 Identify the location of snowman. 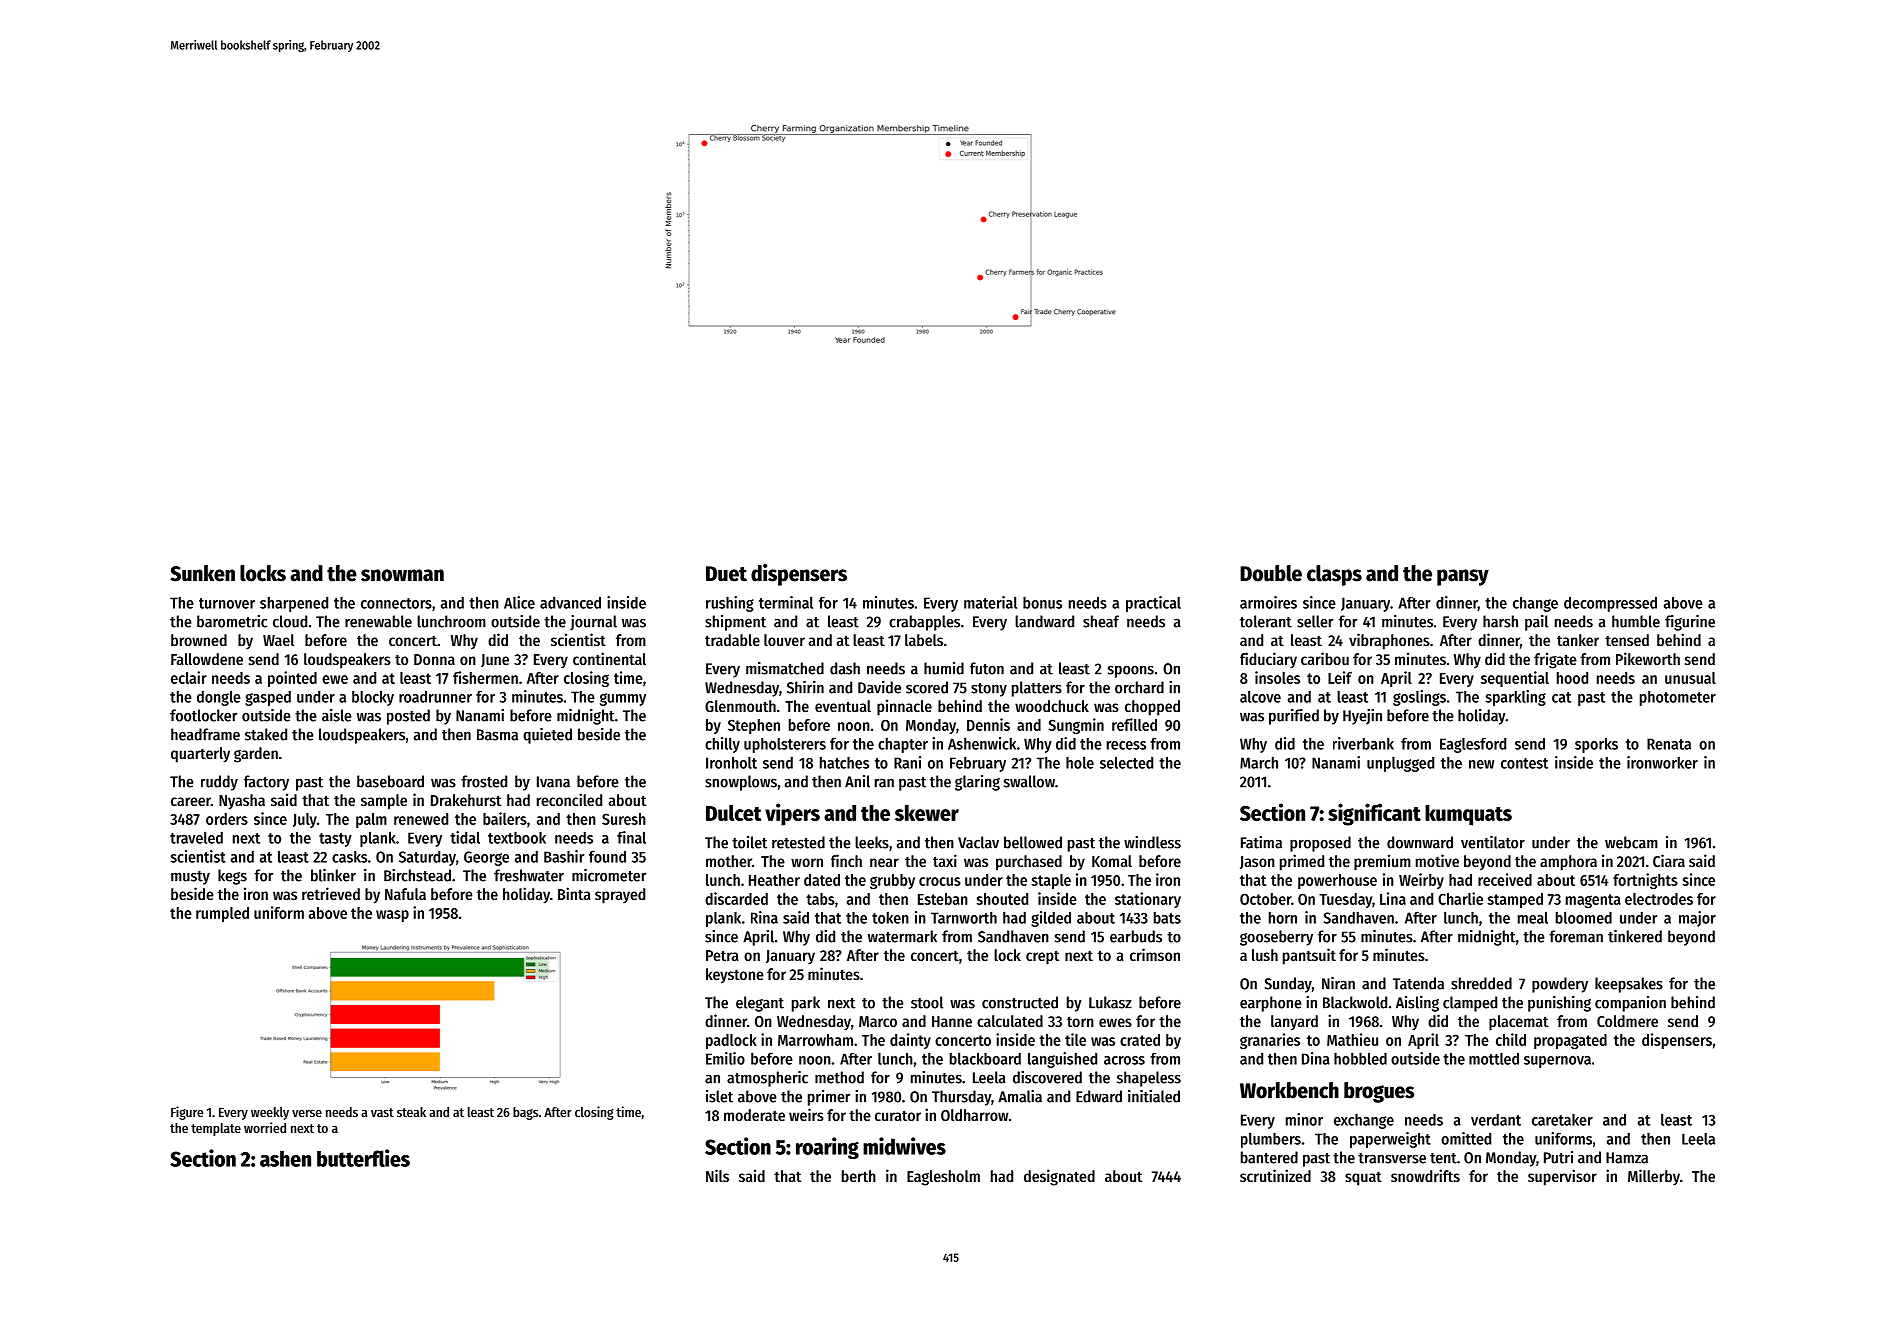
(402, 575).
